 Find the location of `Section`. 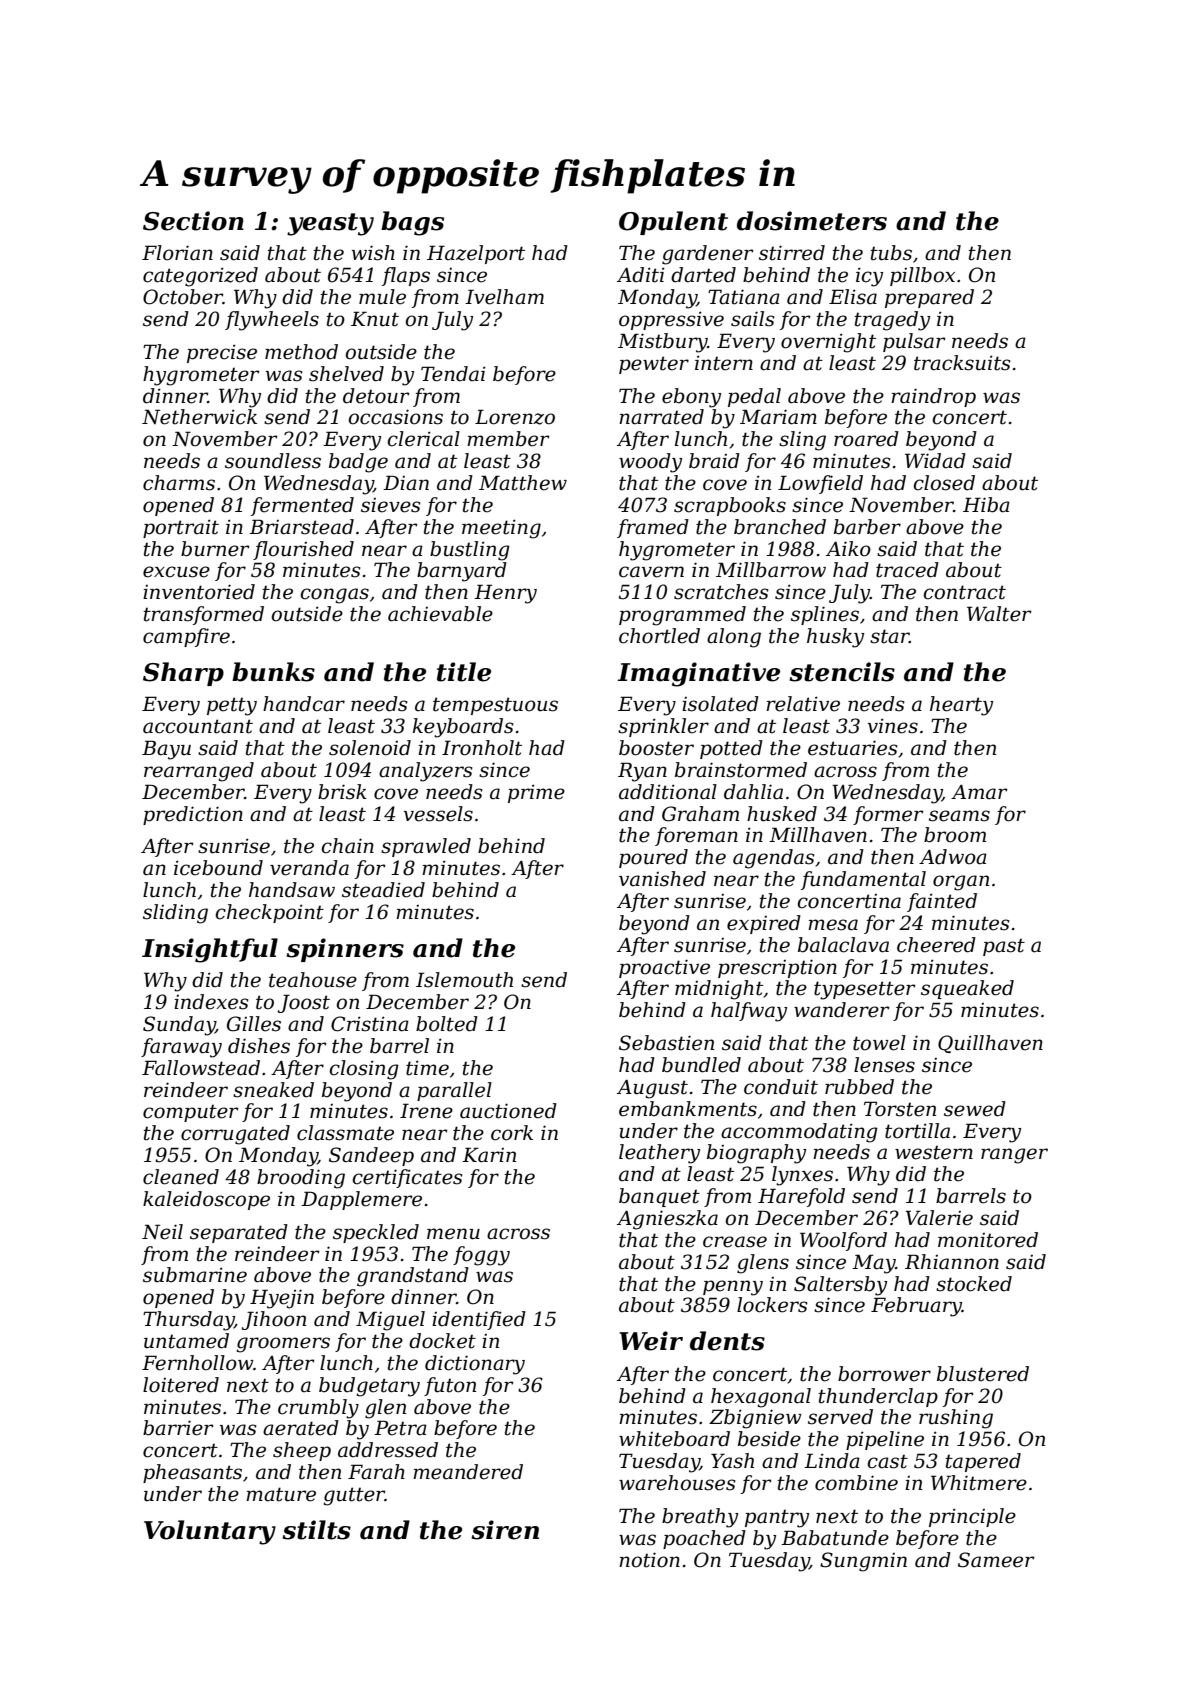

Section is located at coordinates (193, 221).
